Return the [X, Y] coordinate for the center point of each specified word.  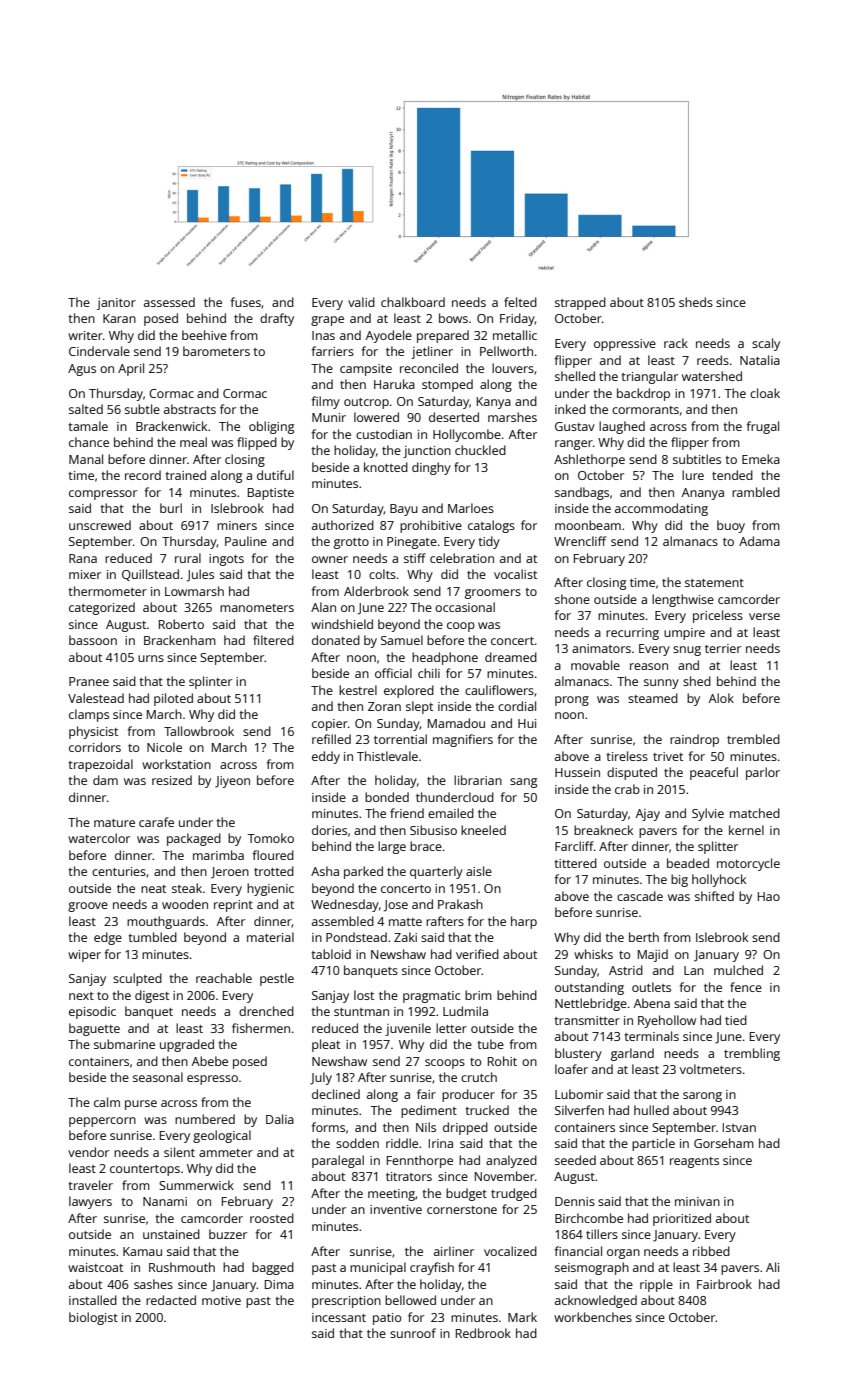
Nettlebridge [591, 1004]
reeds [713, 360]
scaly [766, 344]
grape [327, 321]
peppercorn [102, 1122]
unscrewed [100, 525]
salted [86, 409]
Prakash [460, 904]
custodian [384, 434]
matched [755, 813]
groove [88, 907]
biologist [93, 1318]
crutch [479, 1077]
